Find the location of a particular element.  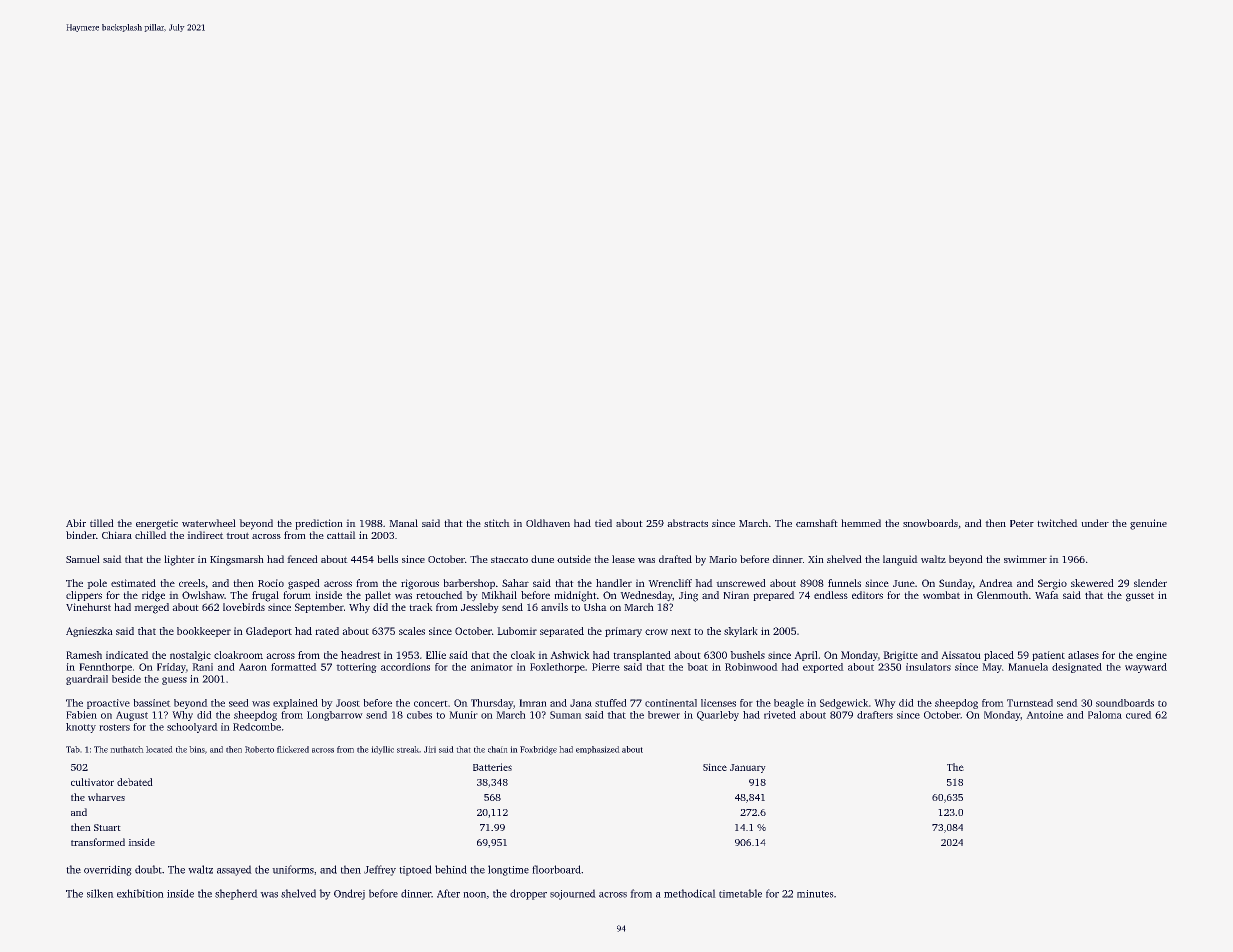

waterwheel is located at coordinates (209, 523).
